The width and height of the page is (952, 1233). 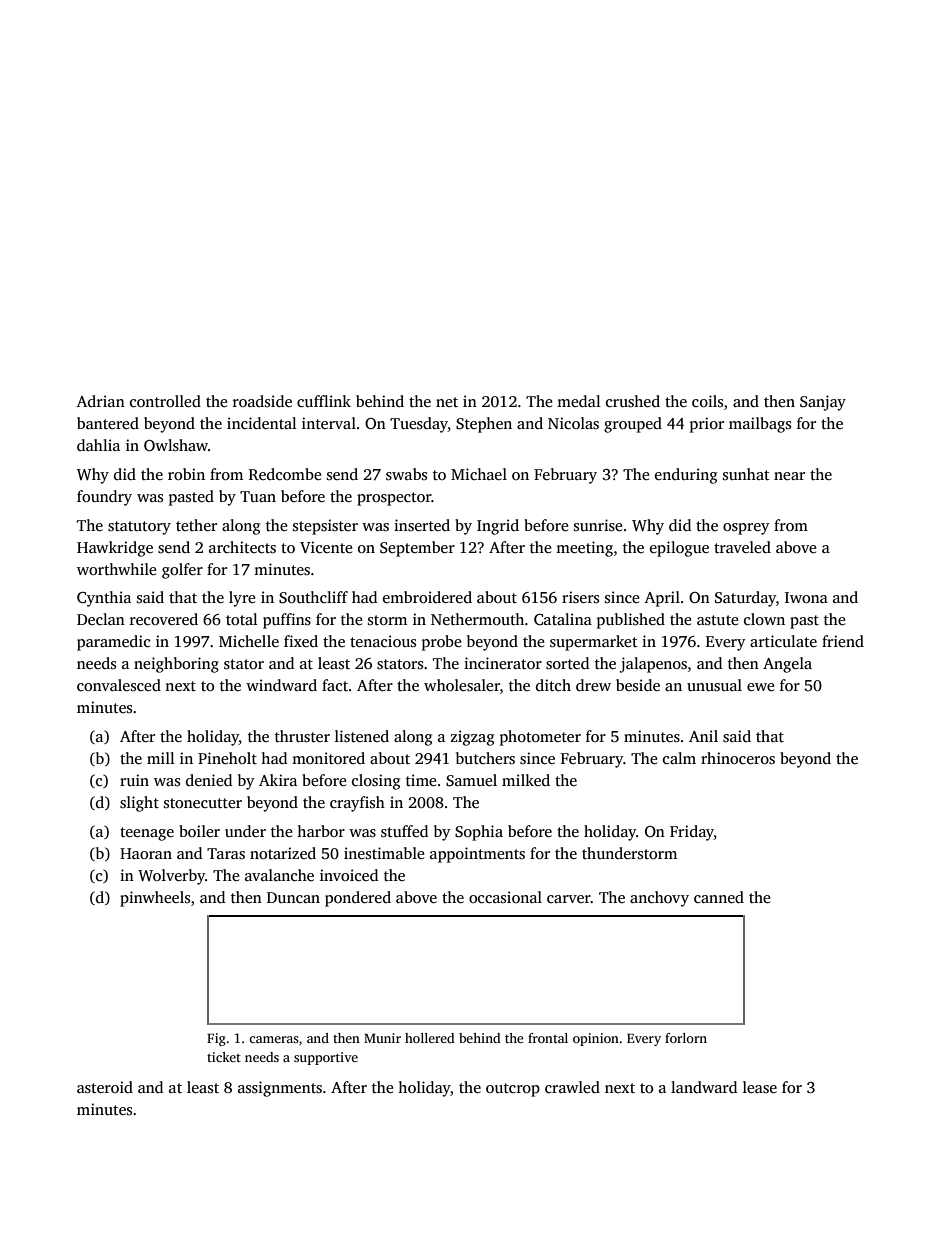 What do you see at coordinates (280, 1089) in the page?
I see `assignments` at bounding box center [280, 1089].
